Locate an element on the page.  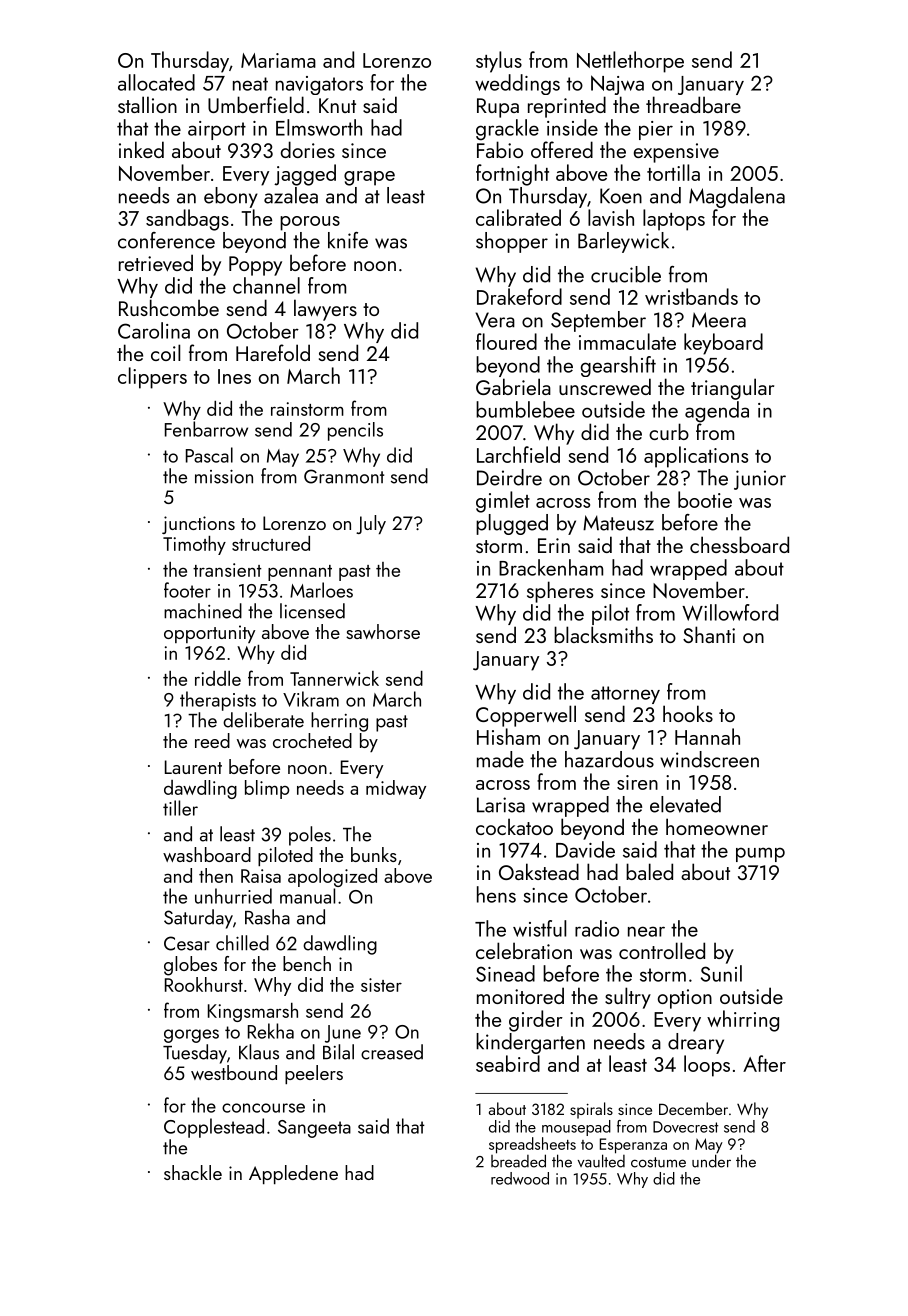
apologized is located at coordinates (332, 877).
